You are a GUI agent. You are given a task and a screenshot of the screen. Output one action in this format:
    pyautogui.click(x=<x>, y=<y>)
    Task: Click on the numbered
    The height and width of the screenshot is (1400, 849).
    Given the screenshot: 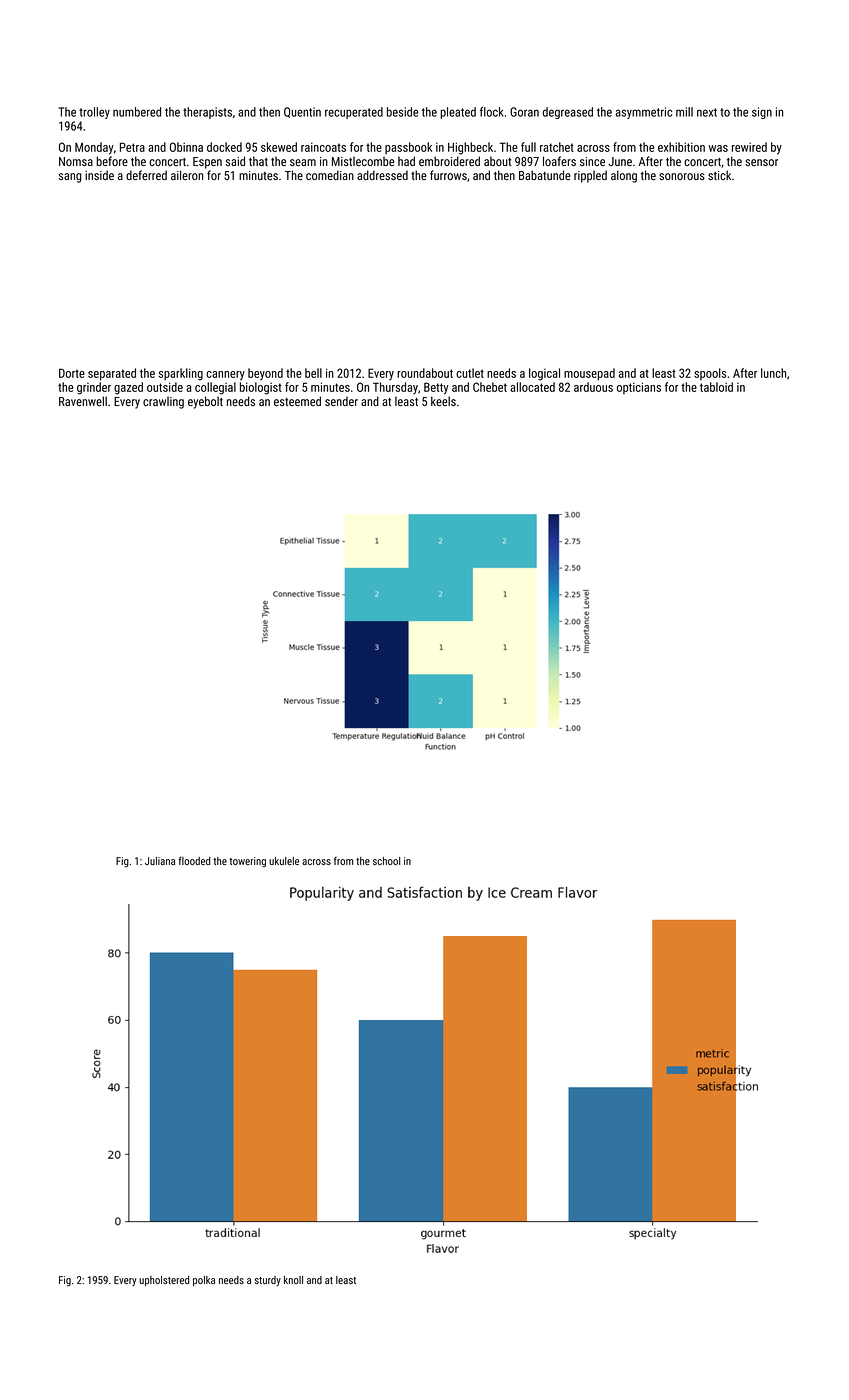 What is the action you would take?
    pyautogui.click(x=137, y=112)
